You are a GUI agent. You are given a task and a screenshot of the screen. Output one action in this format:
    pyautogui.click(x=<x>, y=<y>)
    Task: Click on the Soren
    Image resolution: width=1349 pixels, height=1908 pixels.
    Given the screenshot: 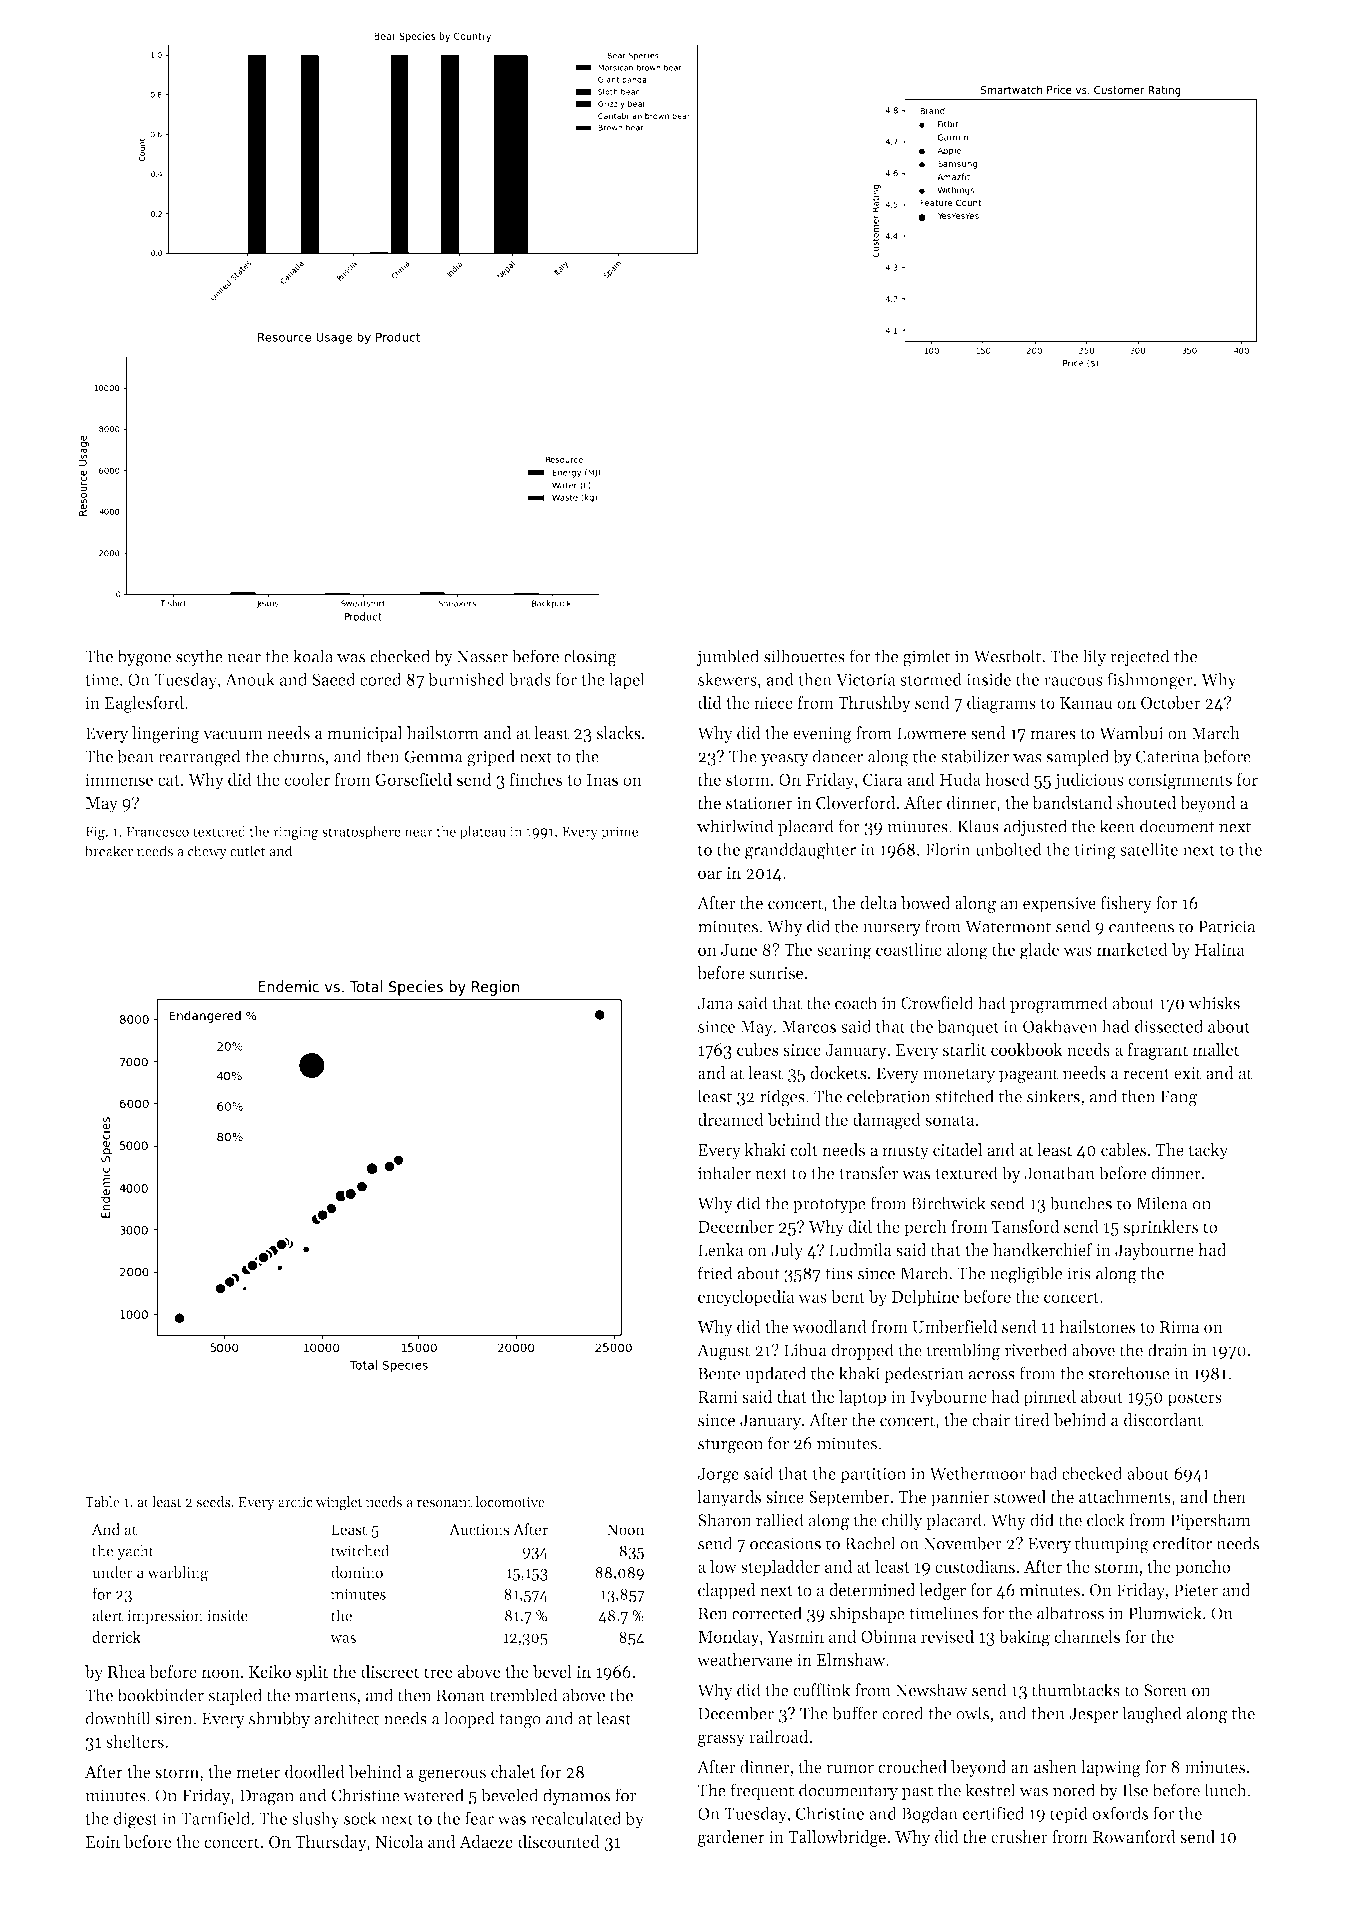 What is the action you would take?
    pyautogui.click(x=1165, y=1690)
